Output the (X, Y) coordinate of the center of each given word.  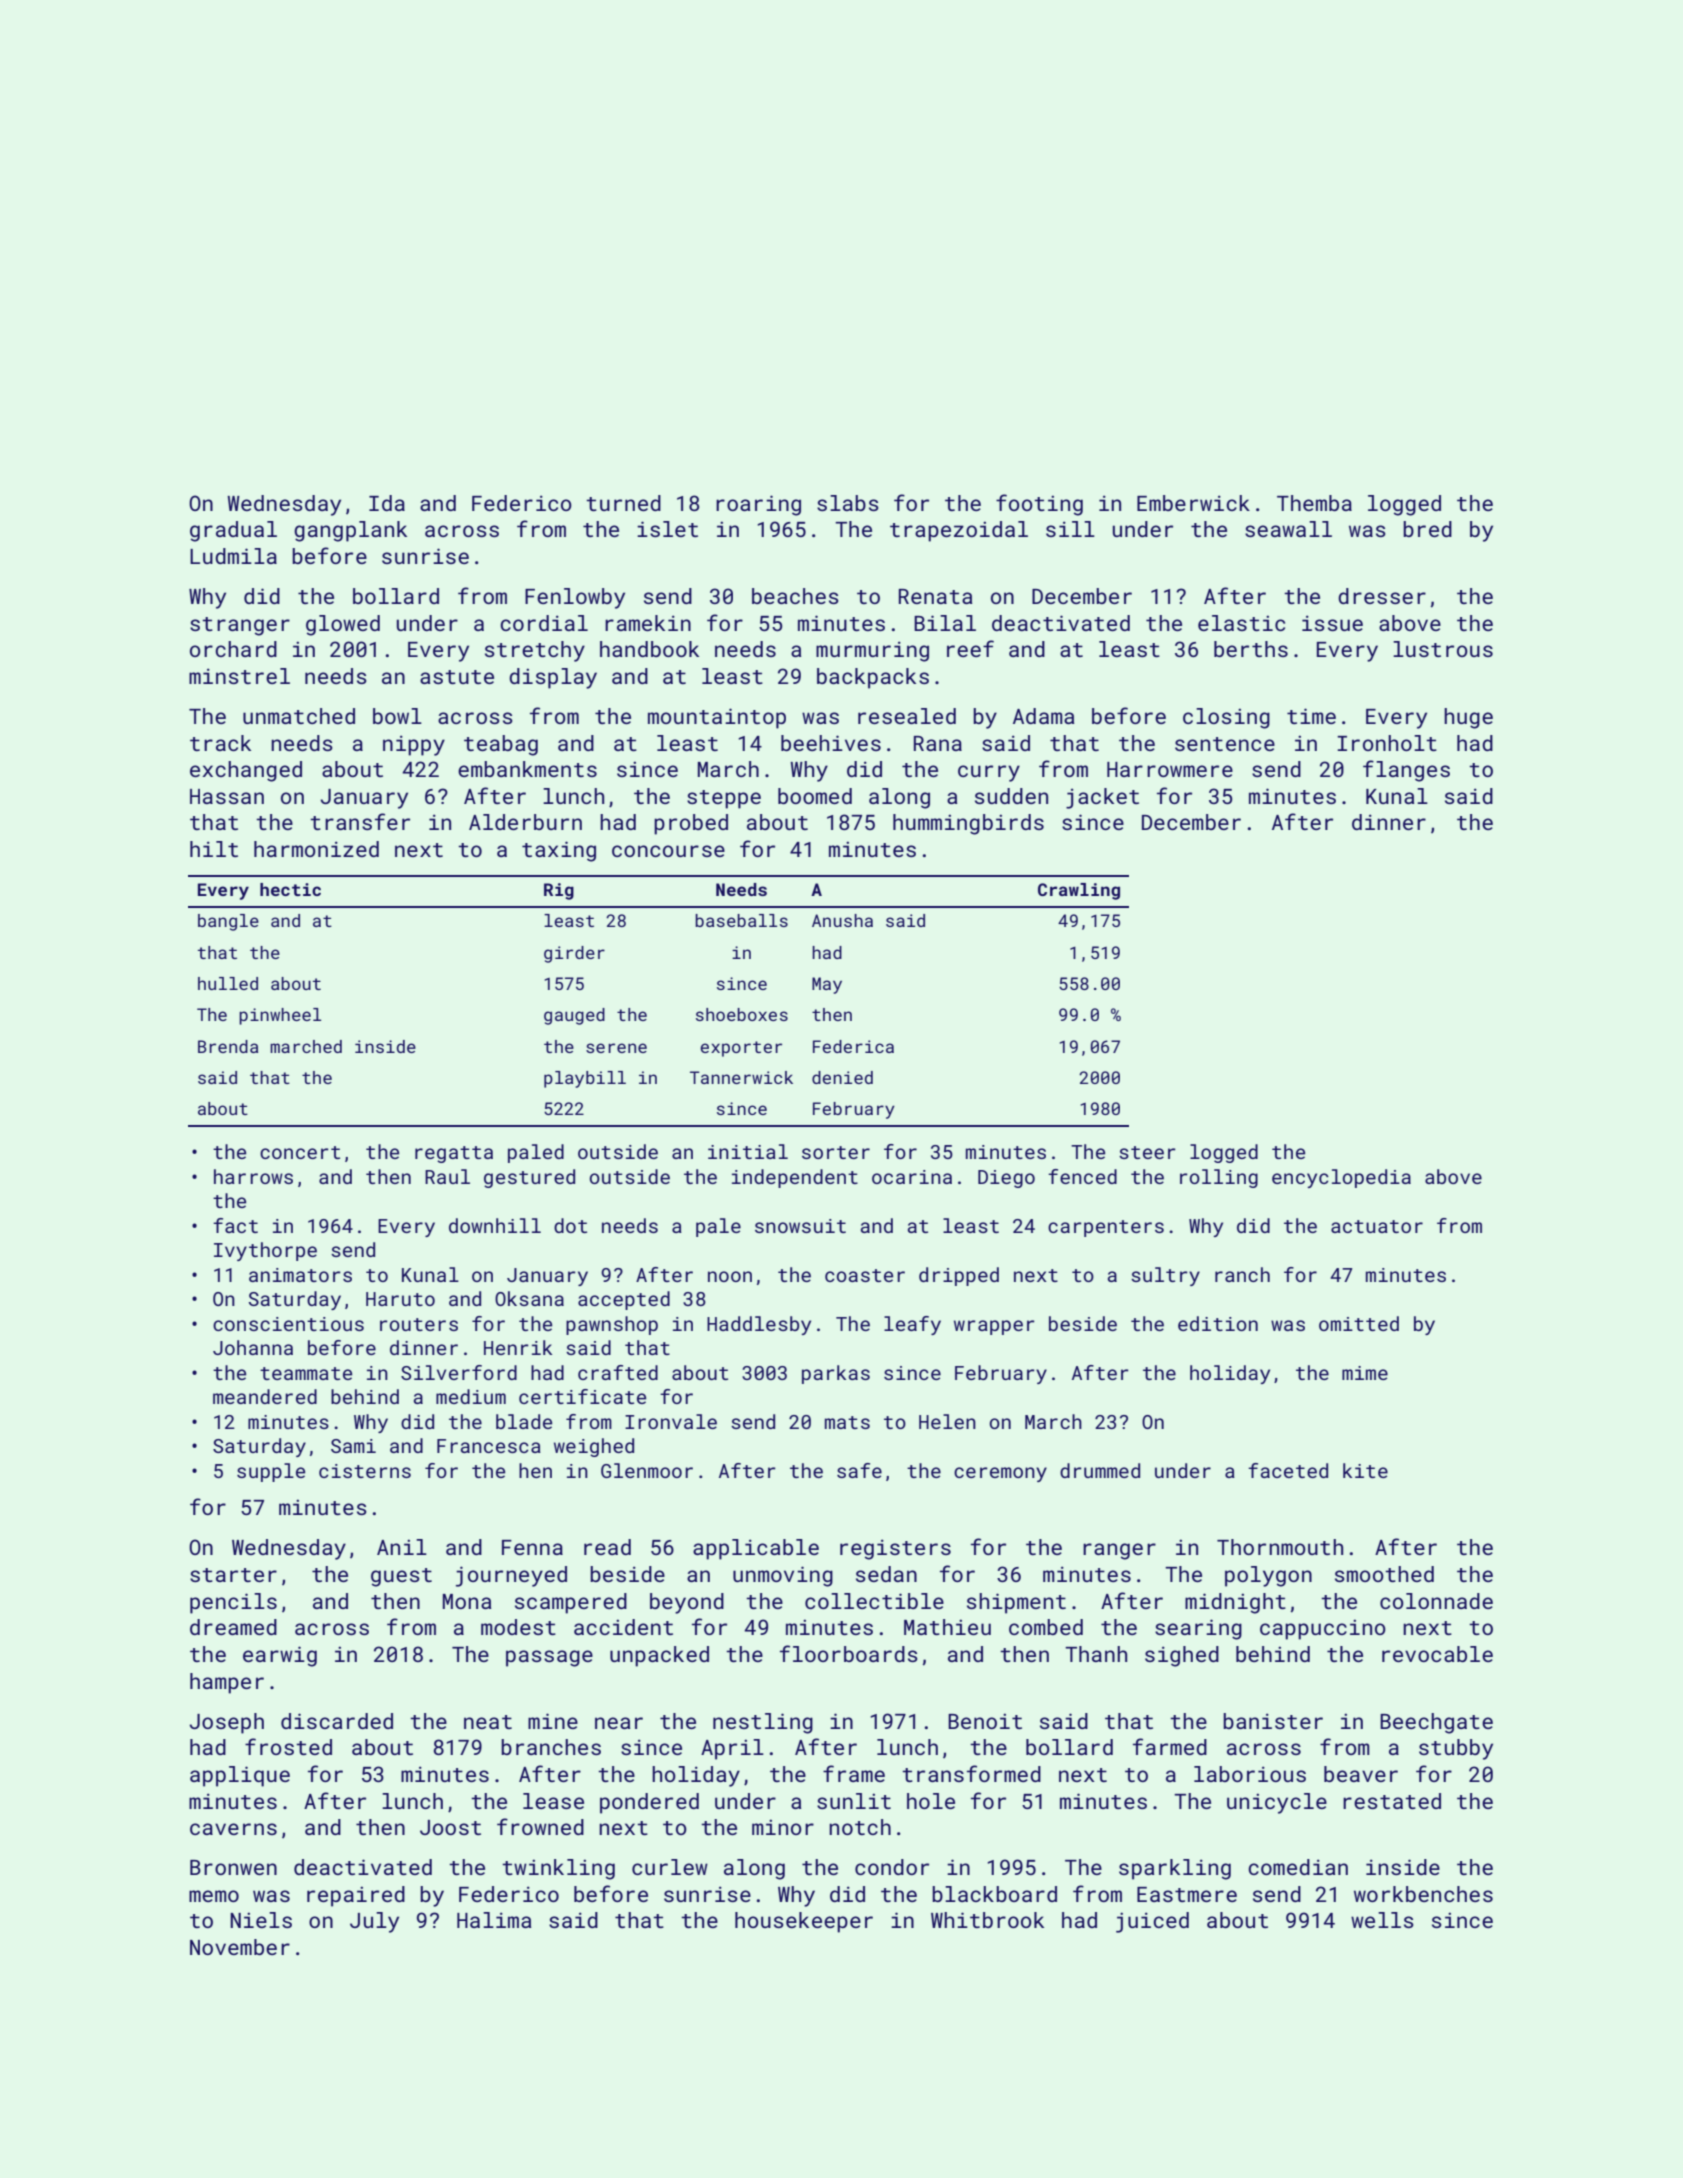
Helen (947, 1421)
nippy (414, 745)
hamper (227, 1683)
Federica (853, 1046)
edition (1218, 1323)
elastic (1241, 623)
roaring (758, 505)
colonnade (1436, 1601)
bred (1427, 529)
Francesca (489, 1446)
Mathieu (947, 1627)
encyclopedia (1341, 1178)
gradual (233, 531)
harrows (253, 1176)
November (240, 1947)
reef (970, 648)
